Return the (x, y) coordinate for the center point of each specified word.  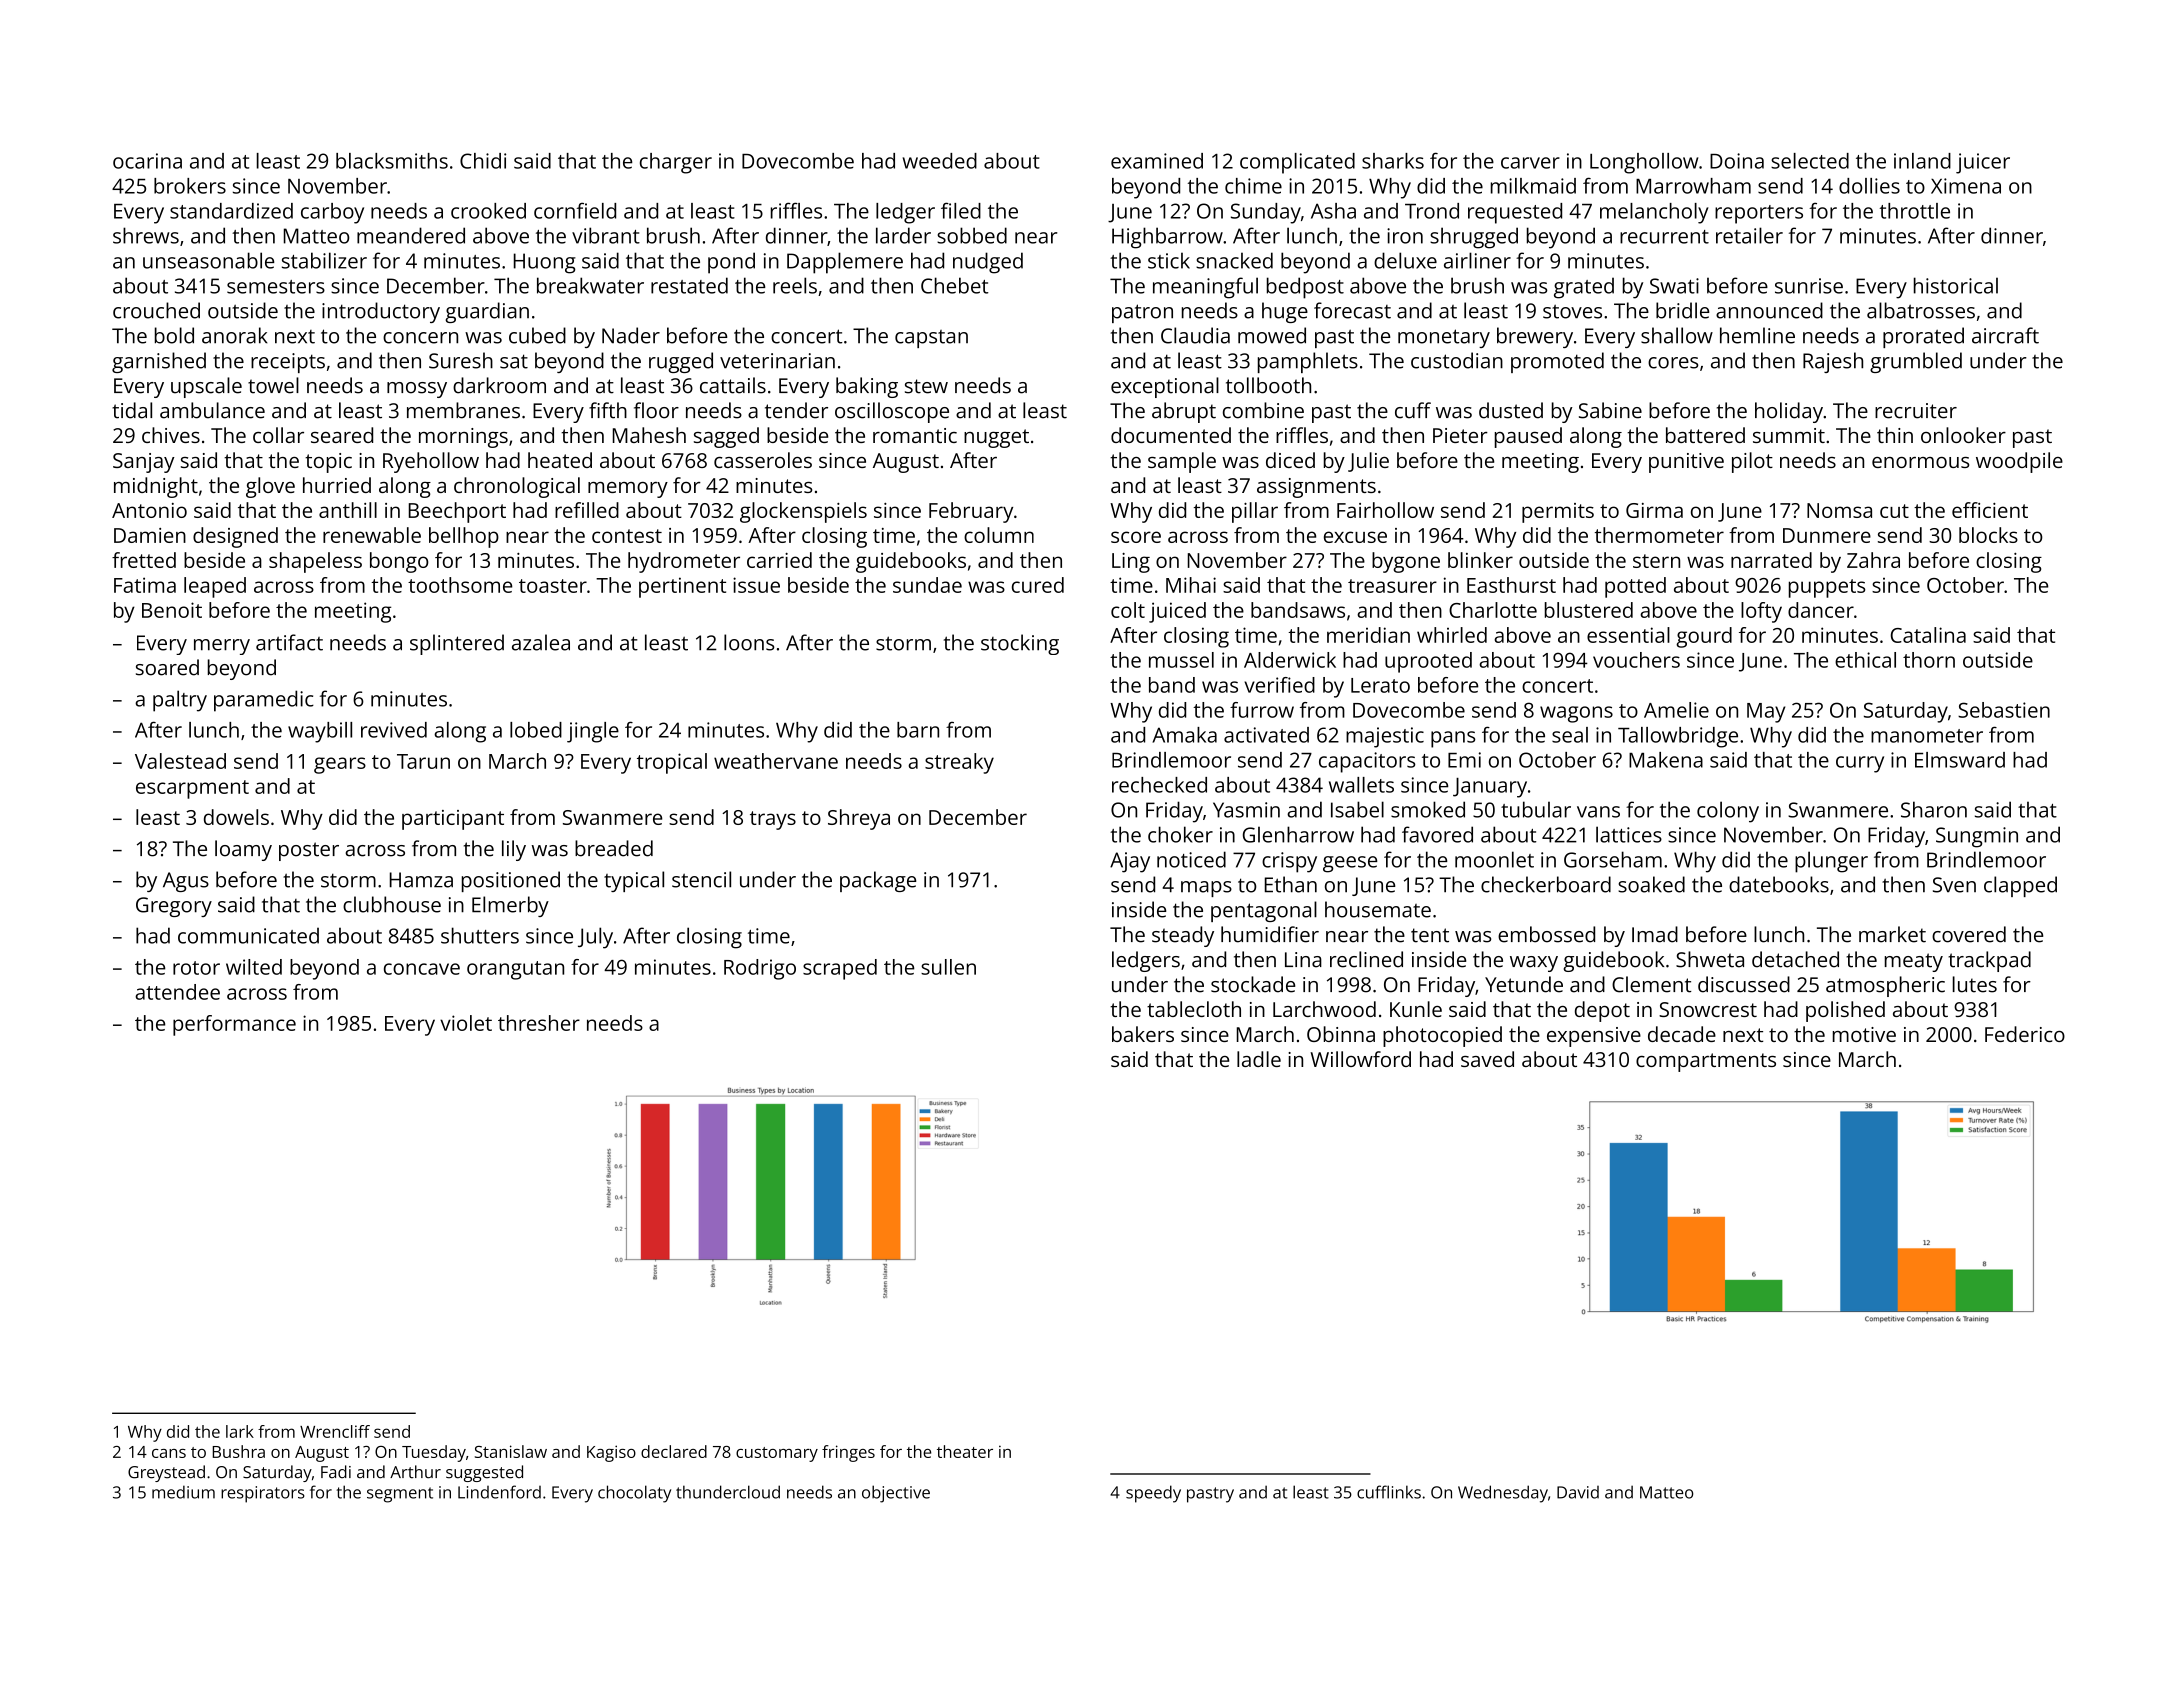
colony (1728, 812)
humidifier (1270, 934)
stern (1656, 561)
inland (1922, 161)
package (878, 881)
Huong (545, 263)
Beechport (457, 512)
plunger (1831, 862)
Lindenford (499, 1492)
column (999, 535)
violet (466, 1023)
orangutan (515, 970)
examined (1157, 161)
